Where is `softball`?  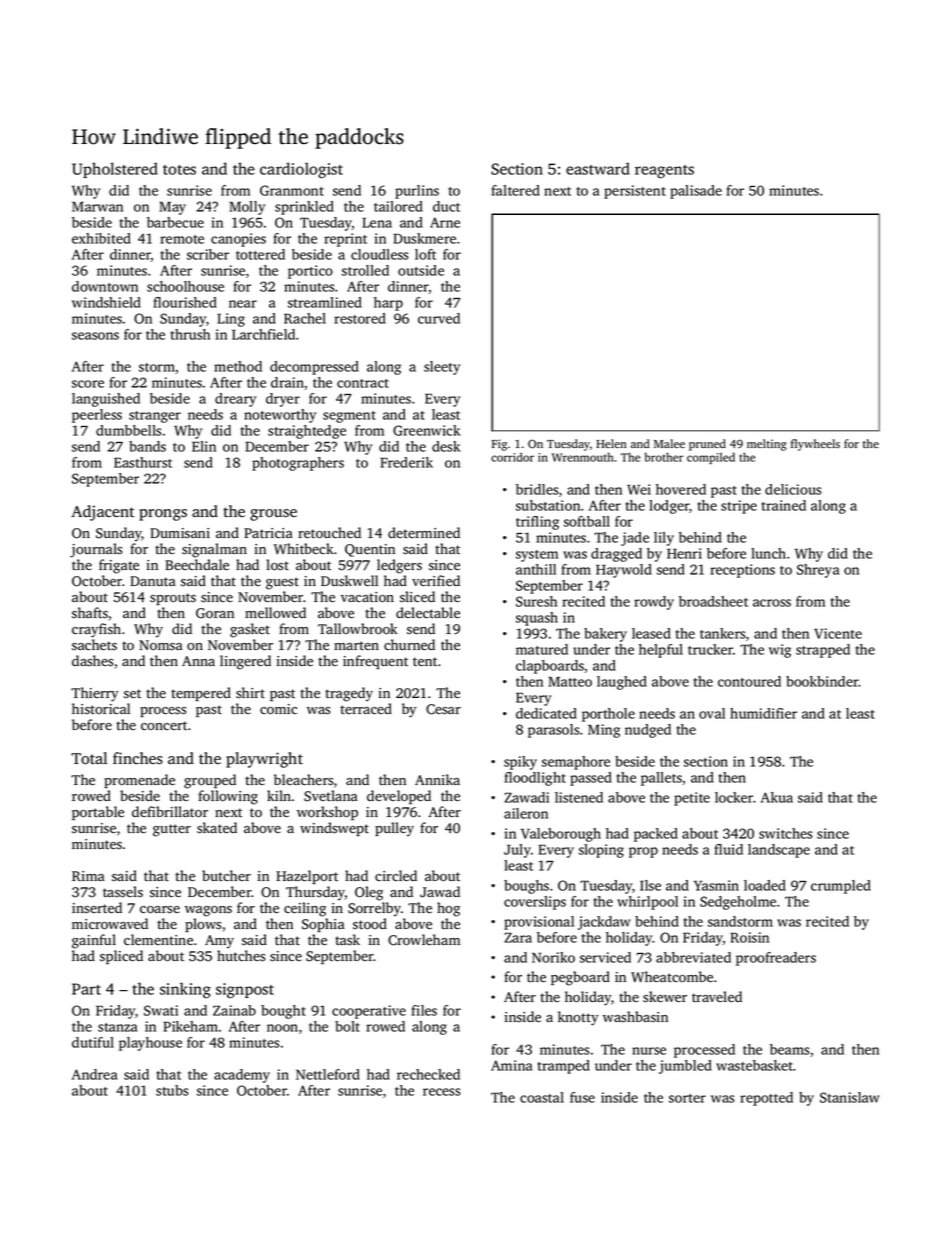 softball is located at coordinates (587, 521).
